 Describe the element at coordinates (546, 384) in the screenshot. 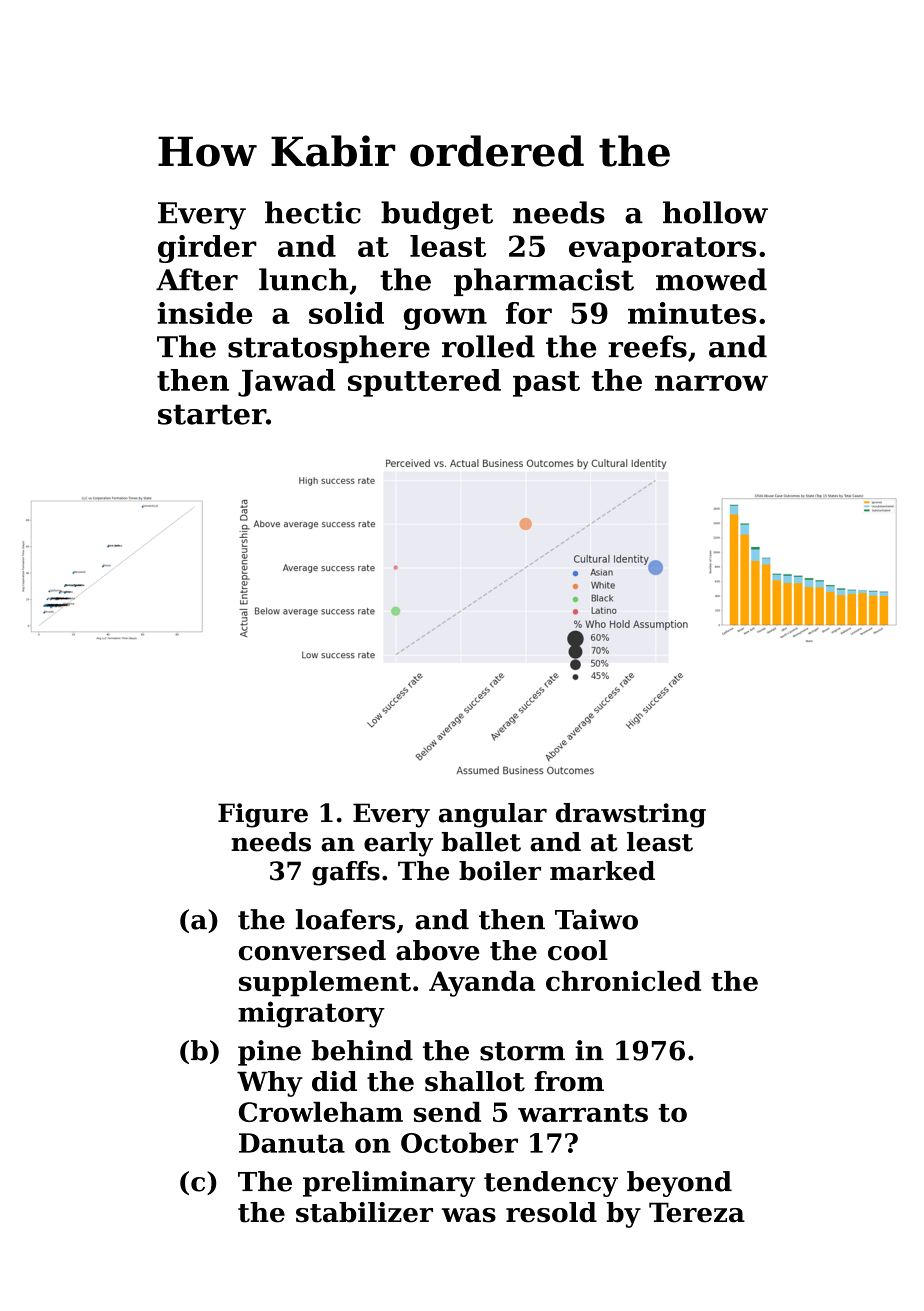

I see `past` at that location.
